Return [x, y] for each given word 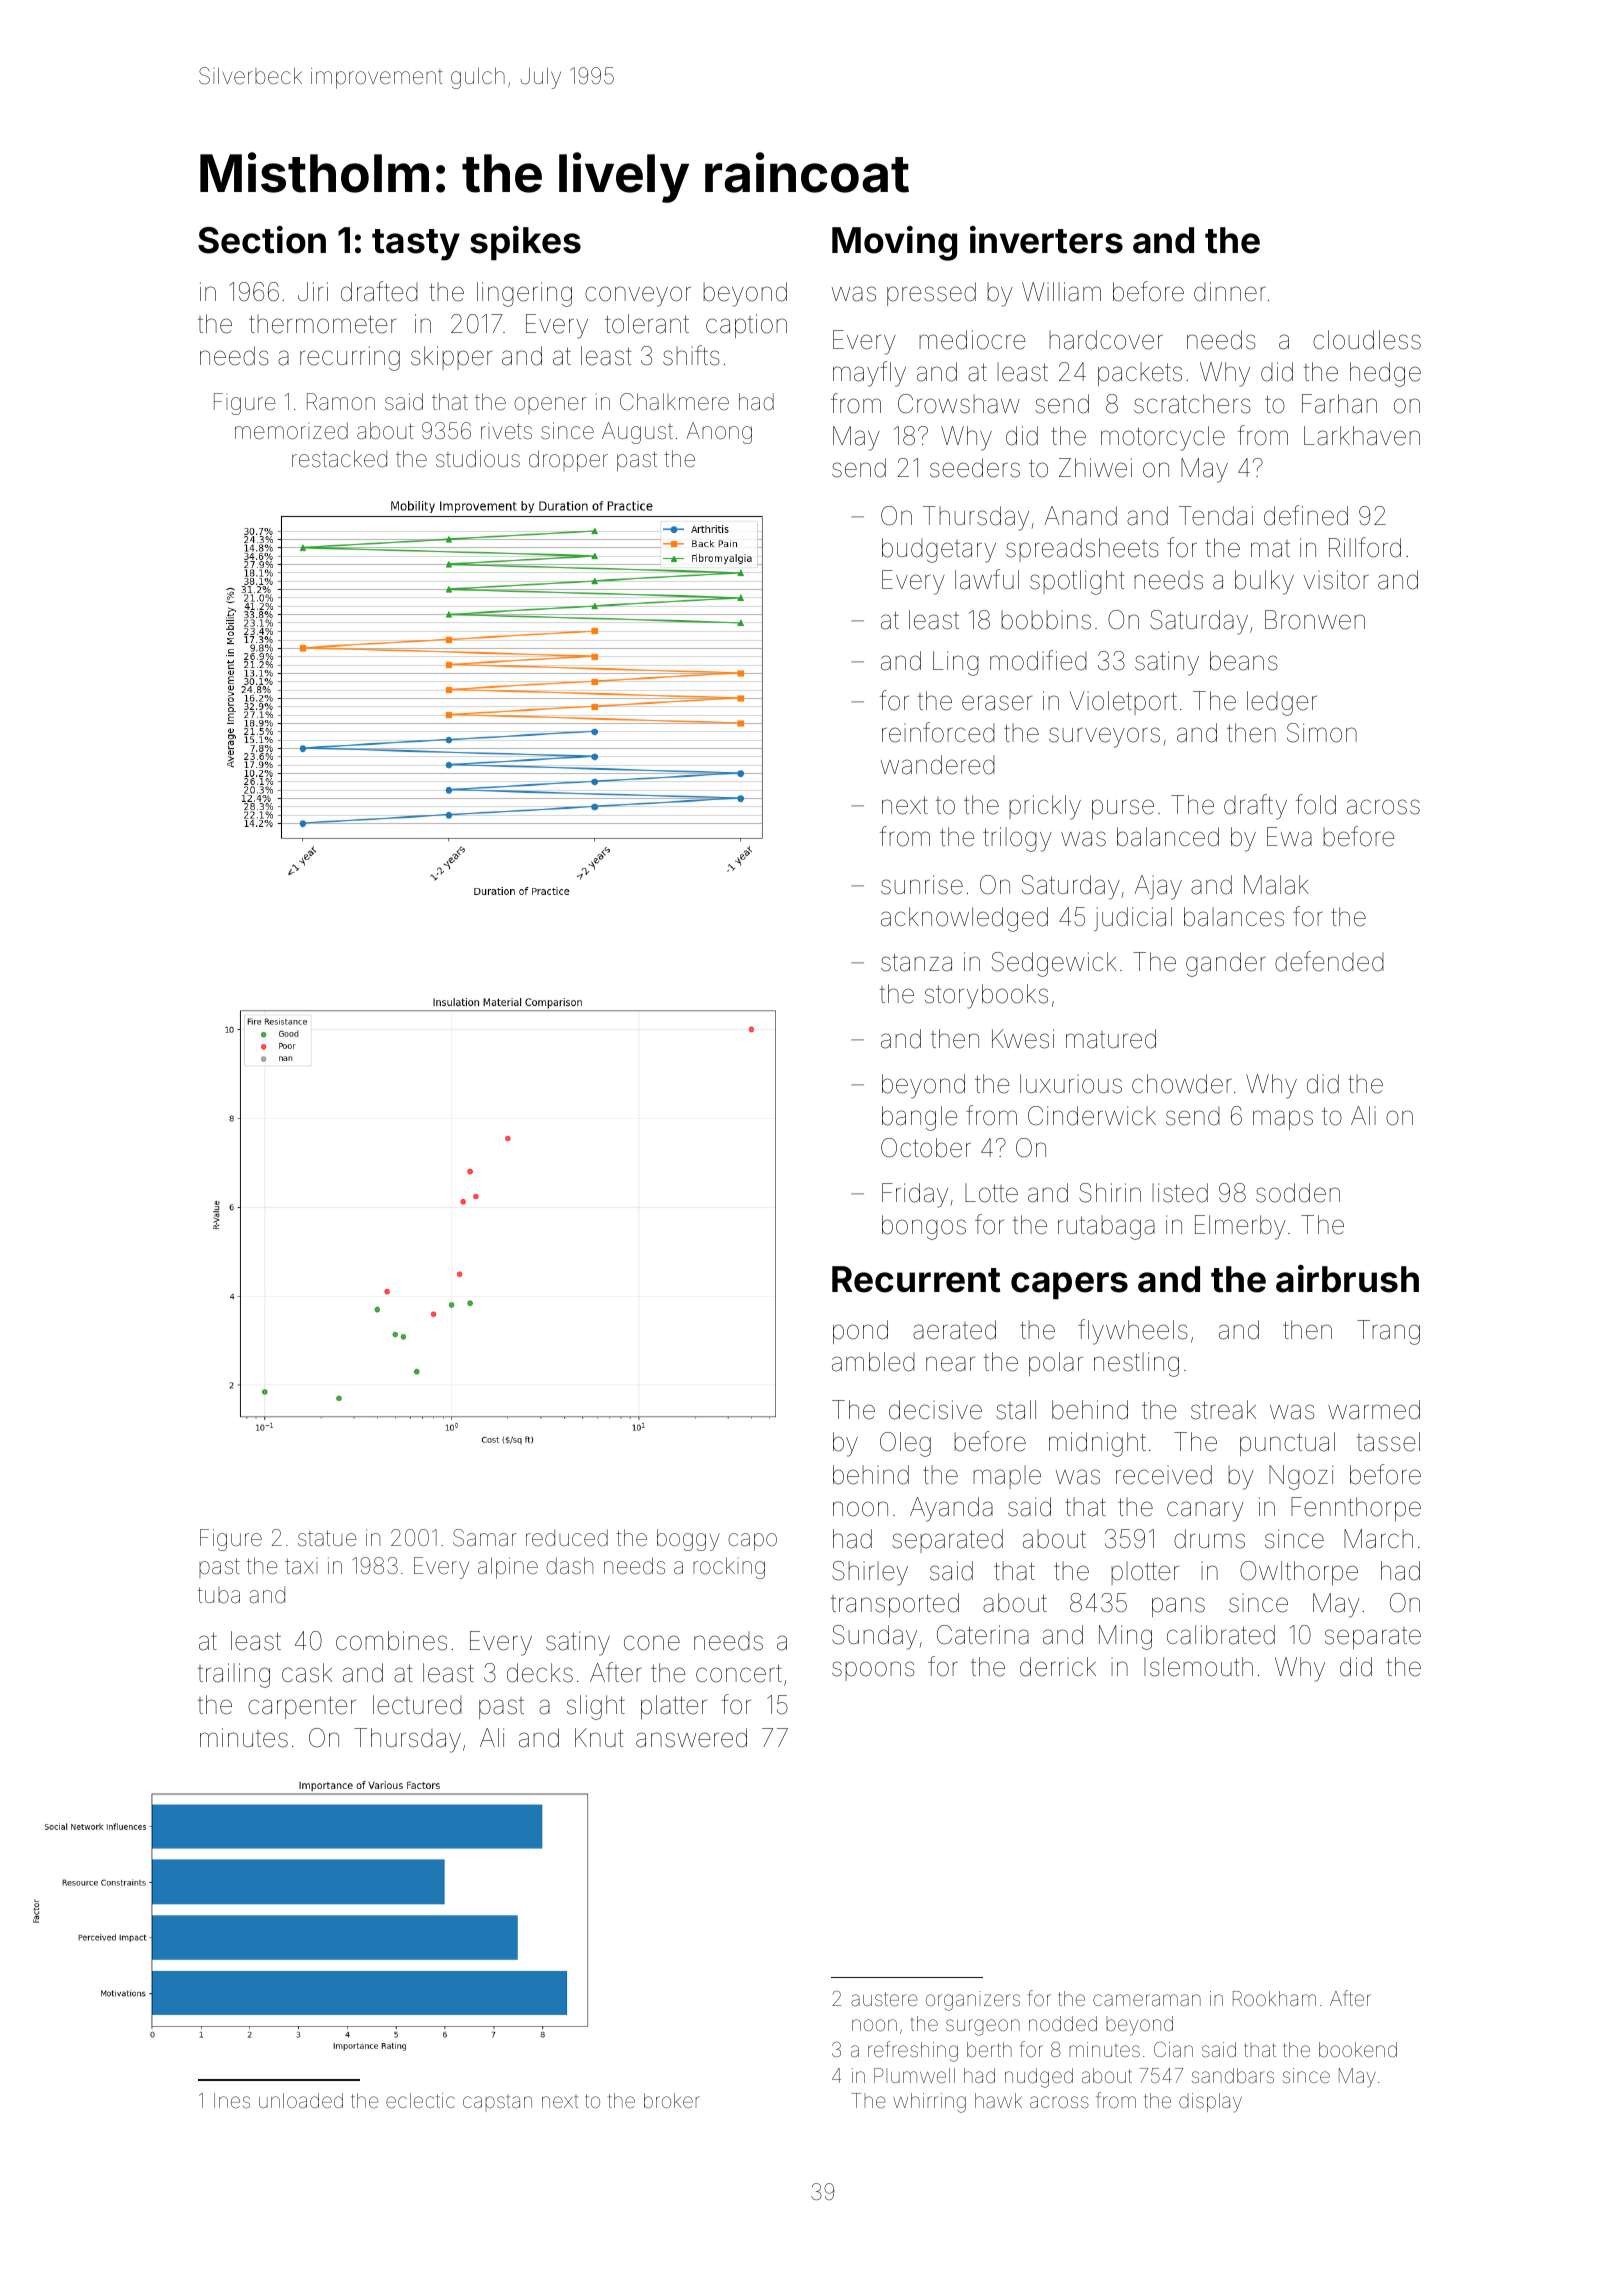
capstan [497, 2103]
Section [262, 240]
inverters [1046, 240]
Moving [894, 243]
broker [672, 2100]
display [1210, 2103]
